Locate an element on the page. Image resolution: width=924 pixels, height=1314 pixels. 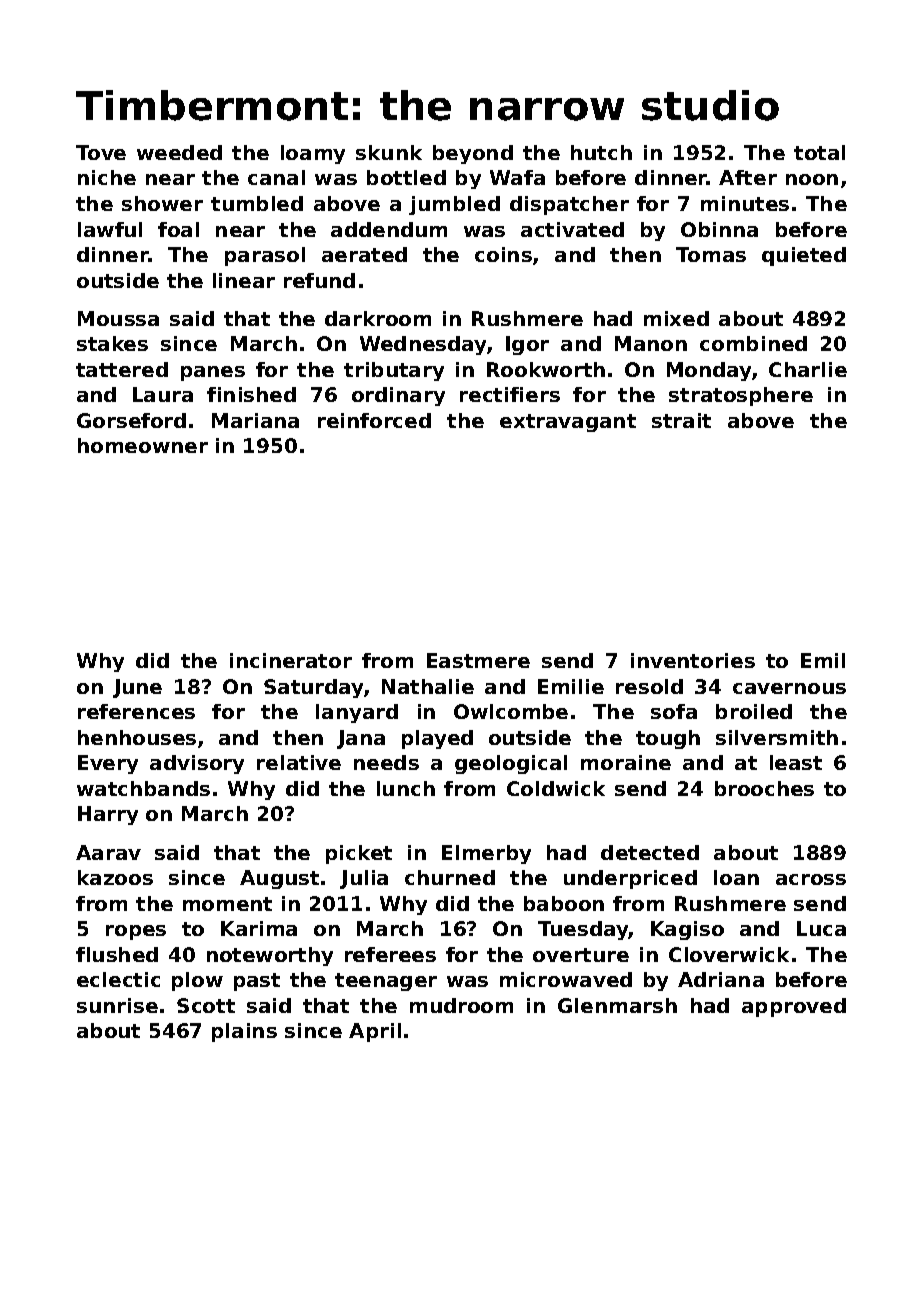
Mariana is located at coordinates (255, 420).
